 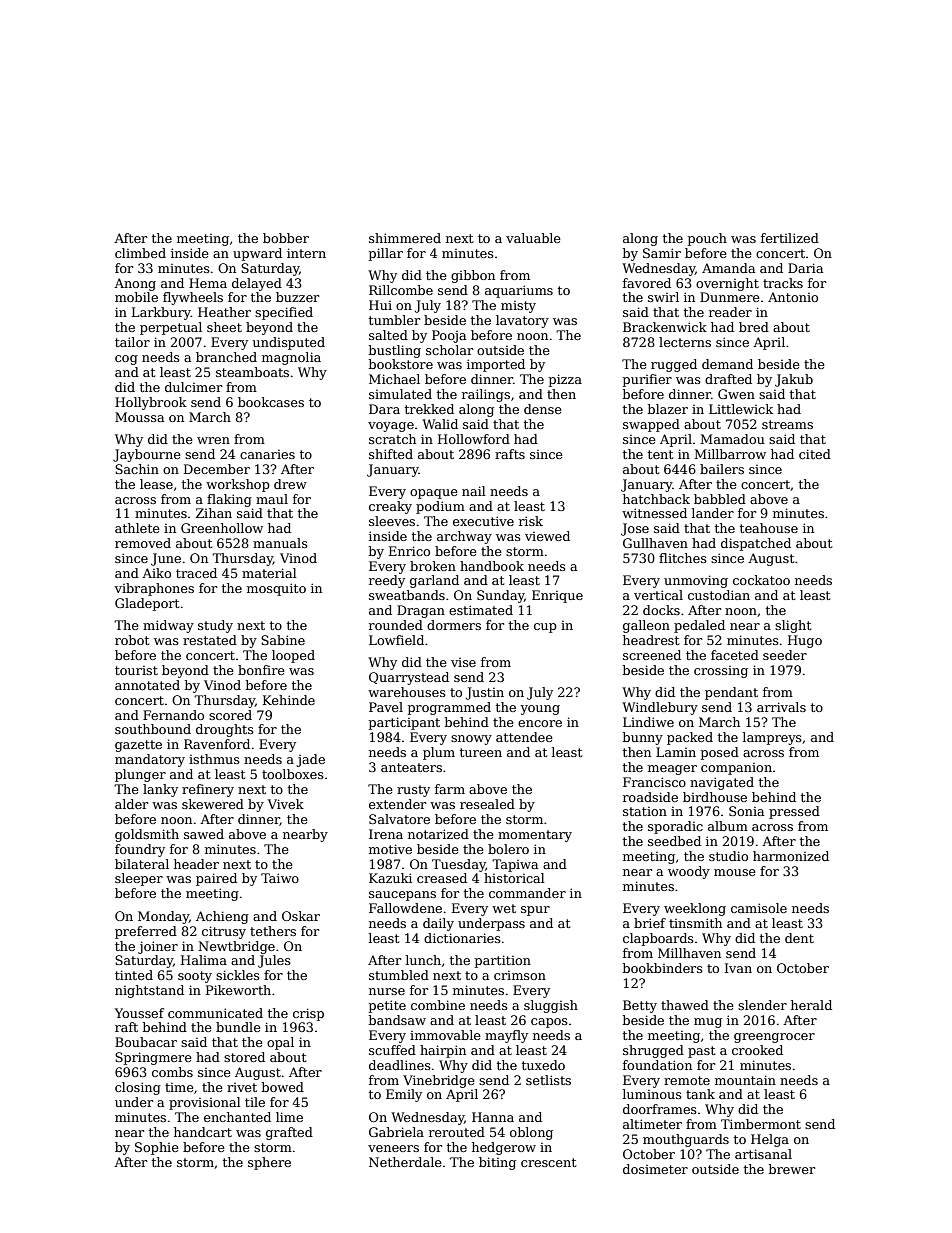 I want to click on crescent, so click(x=548, y=1162).
